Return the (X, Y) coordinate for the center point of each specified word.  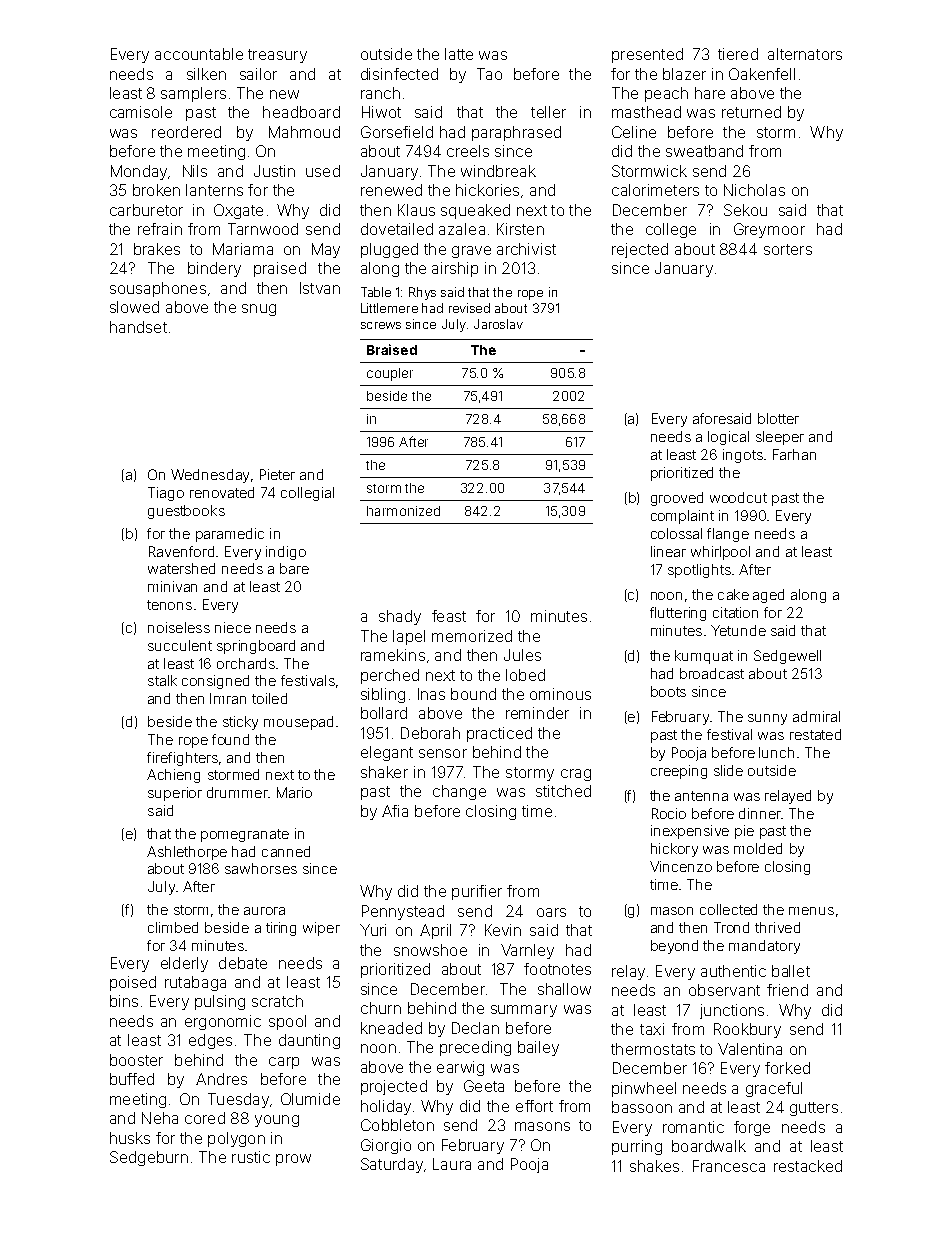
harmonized (403, 511)
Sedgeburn (149, 1158)
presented (647, 55)
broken (156, 190)
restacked (808, 1166)
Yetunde (738, 630)
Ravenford (181, 551)
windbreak (498, 171)
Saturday (392, 1165)
